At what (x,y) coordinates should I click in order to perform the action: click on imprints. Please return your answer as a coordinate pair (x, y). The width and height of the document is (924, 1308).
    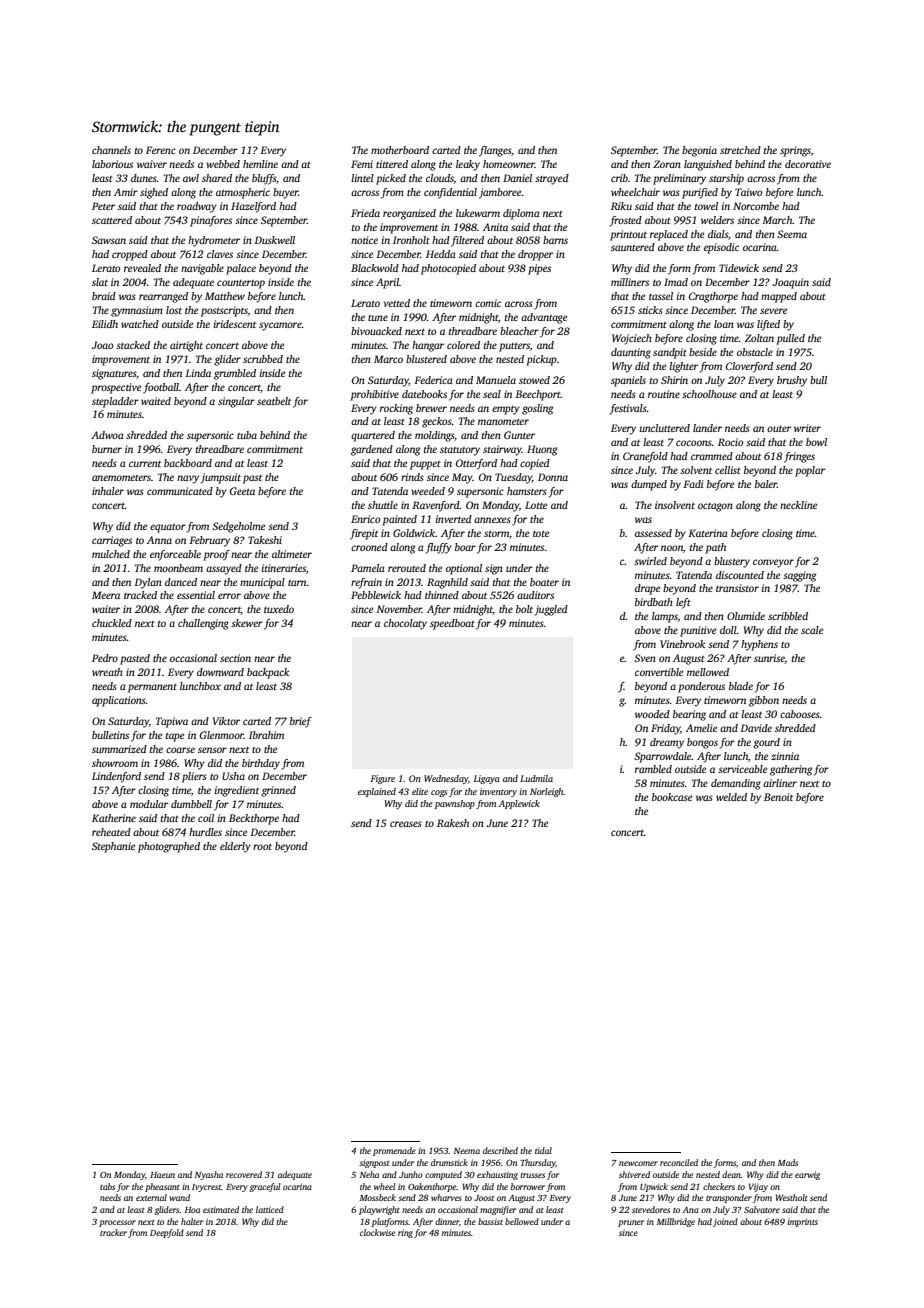
    Looking at the image, I should click on (802, 1222).
